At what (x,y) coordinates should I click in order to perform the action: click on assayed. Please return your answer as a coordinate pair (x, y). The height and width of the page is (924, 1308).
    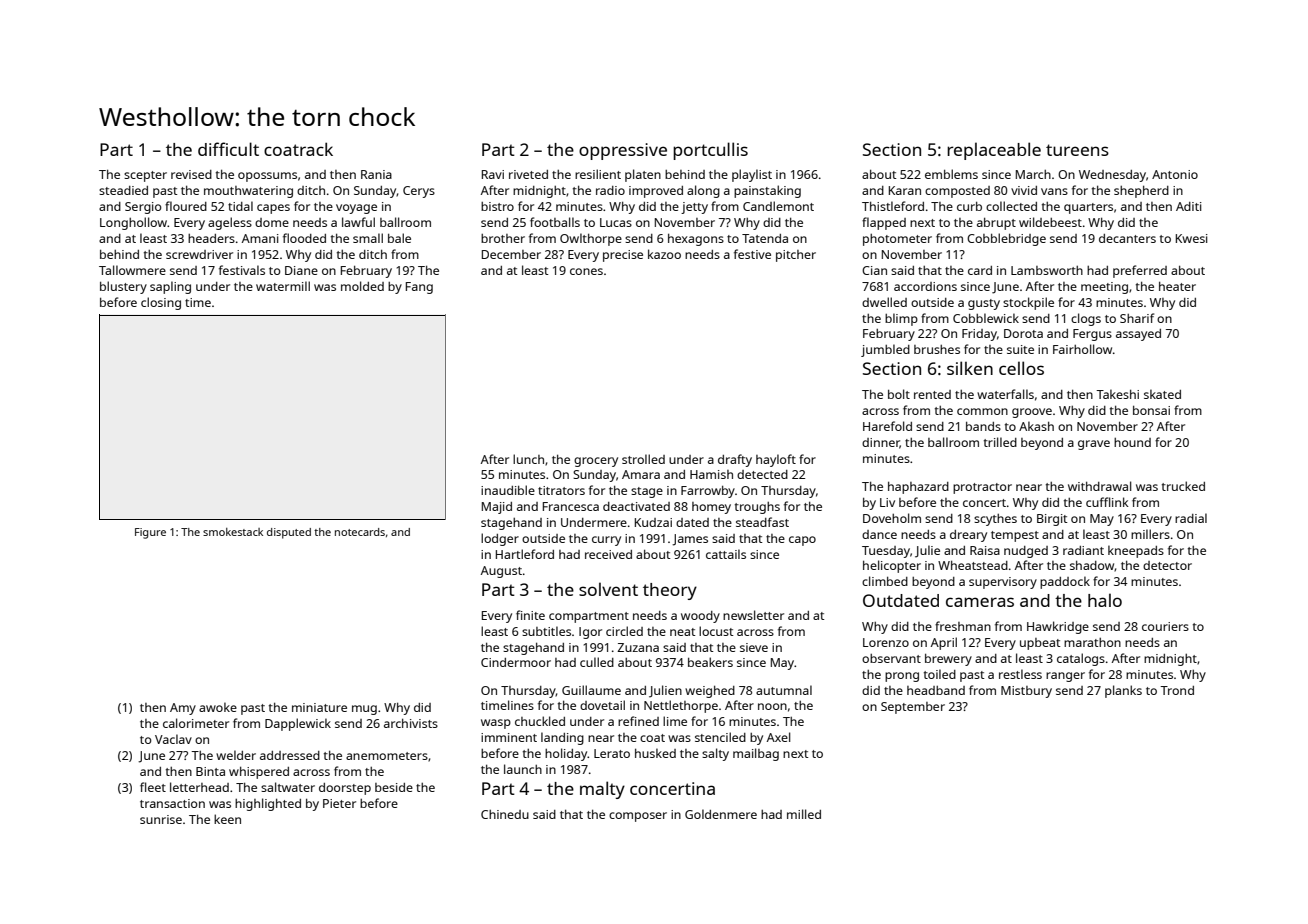
    Looking at the image, I should click on (1138, 335).
